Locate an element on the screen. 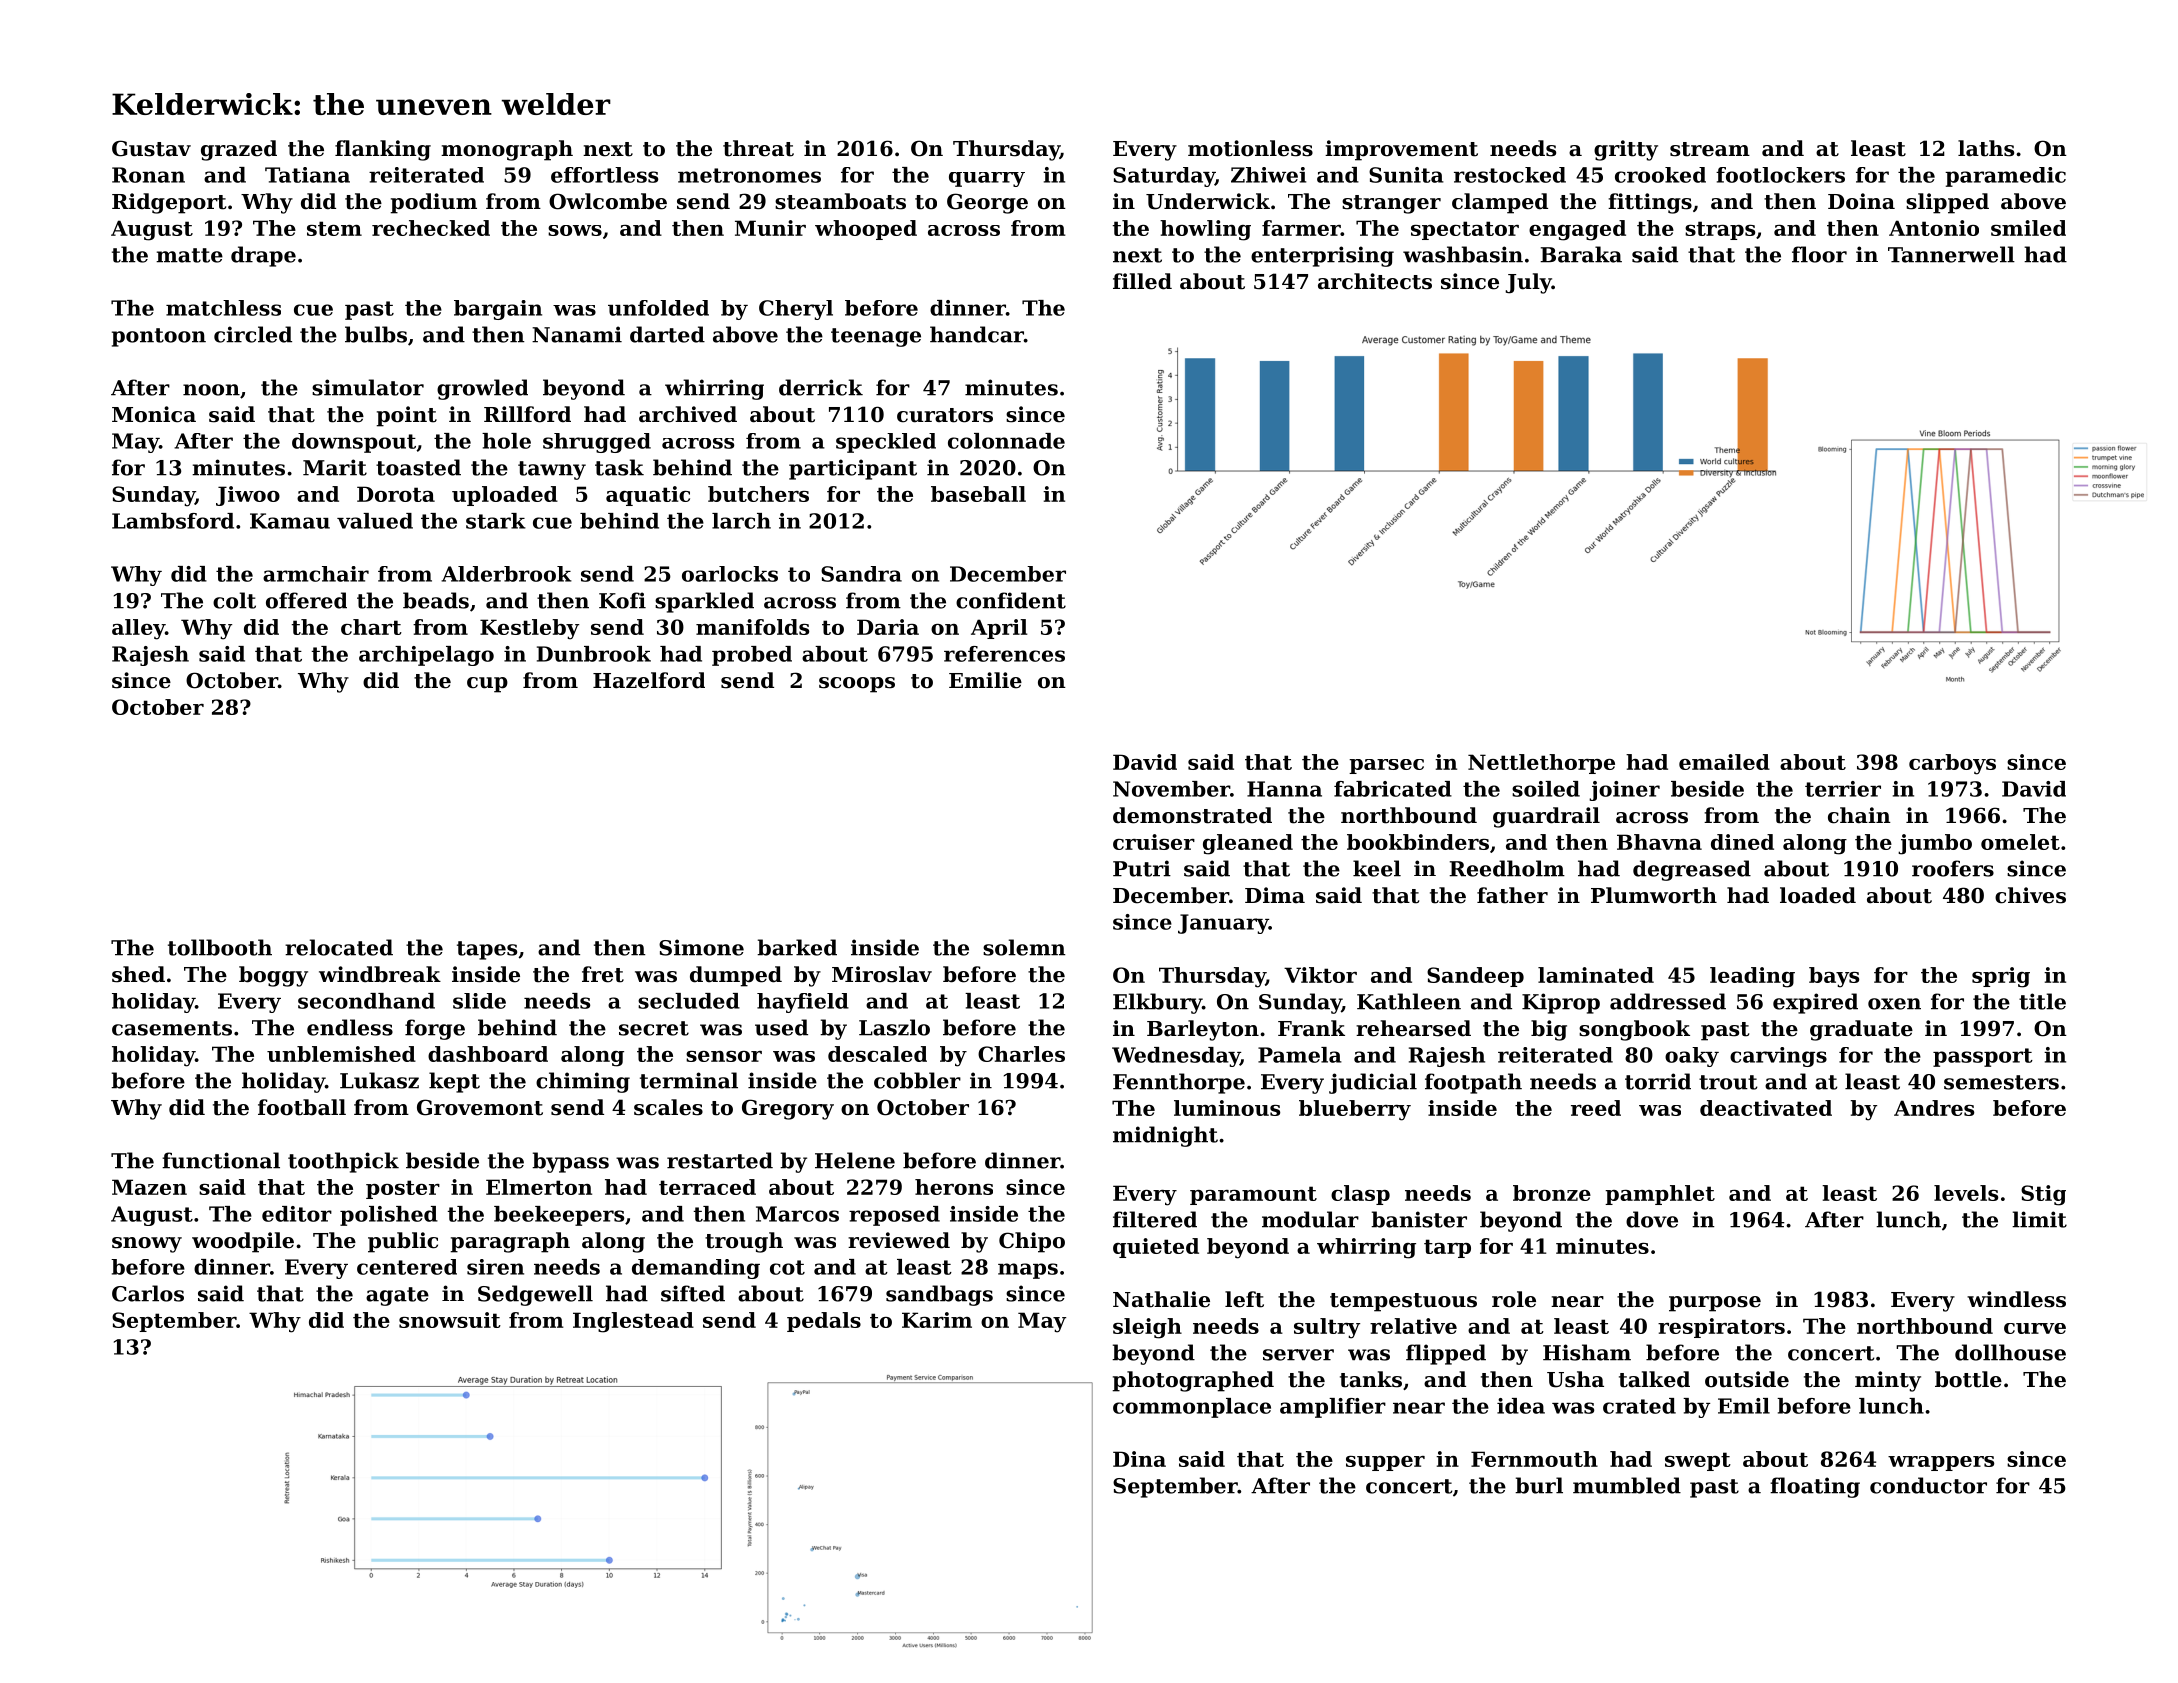  degreased is located at coordinates (1692, 870).
